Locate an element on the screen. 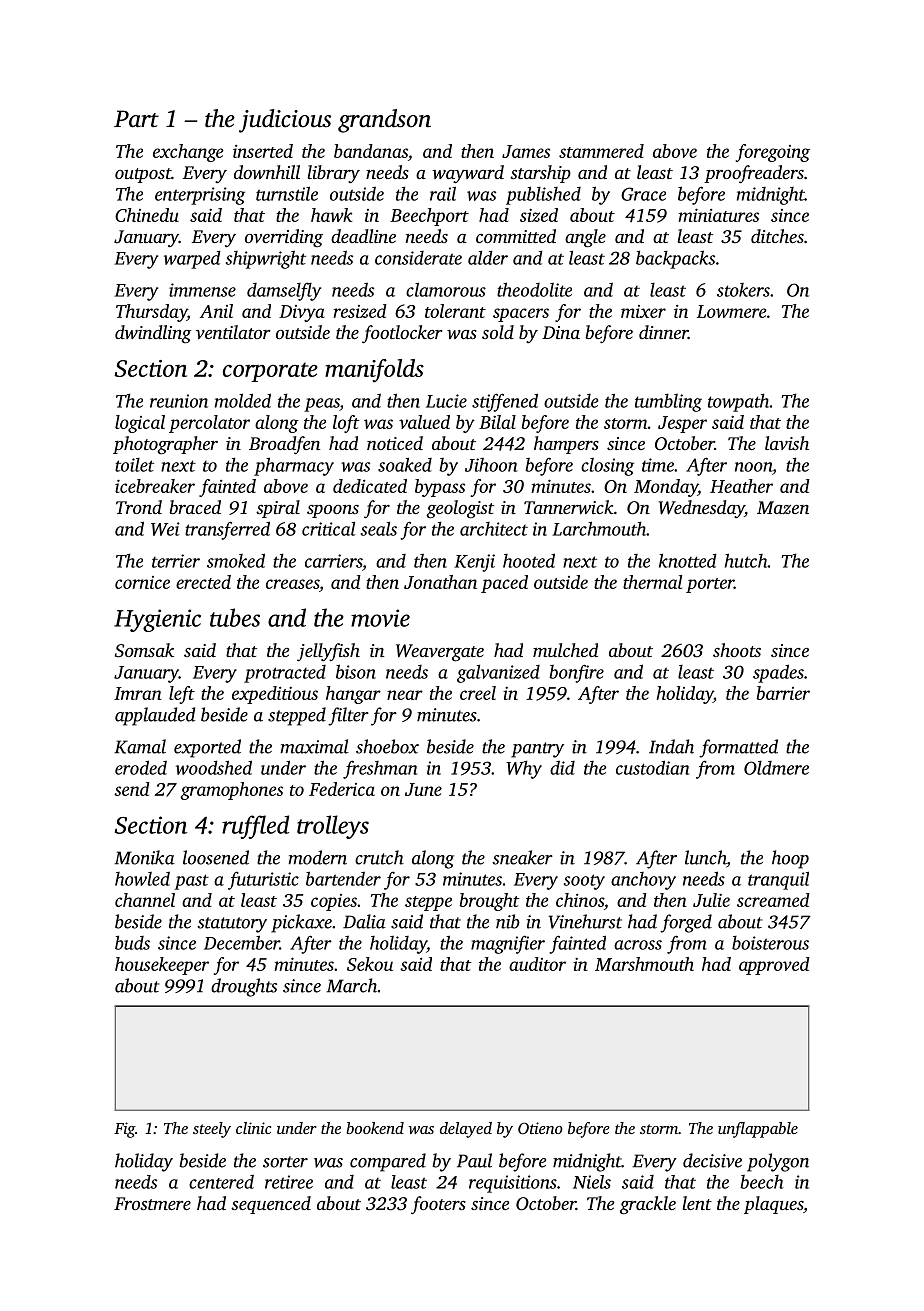 This screenshot has width=924, height=1311. woodshed is located at coordinates (214, 767).
